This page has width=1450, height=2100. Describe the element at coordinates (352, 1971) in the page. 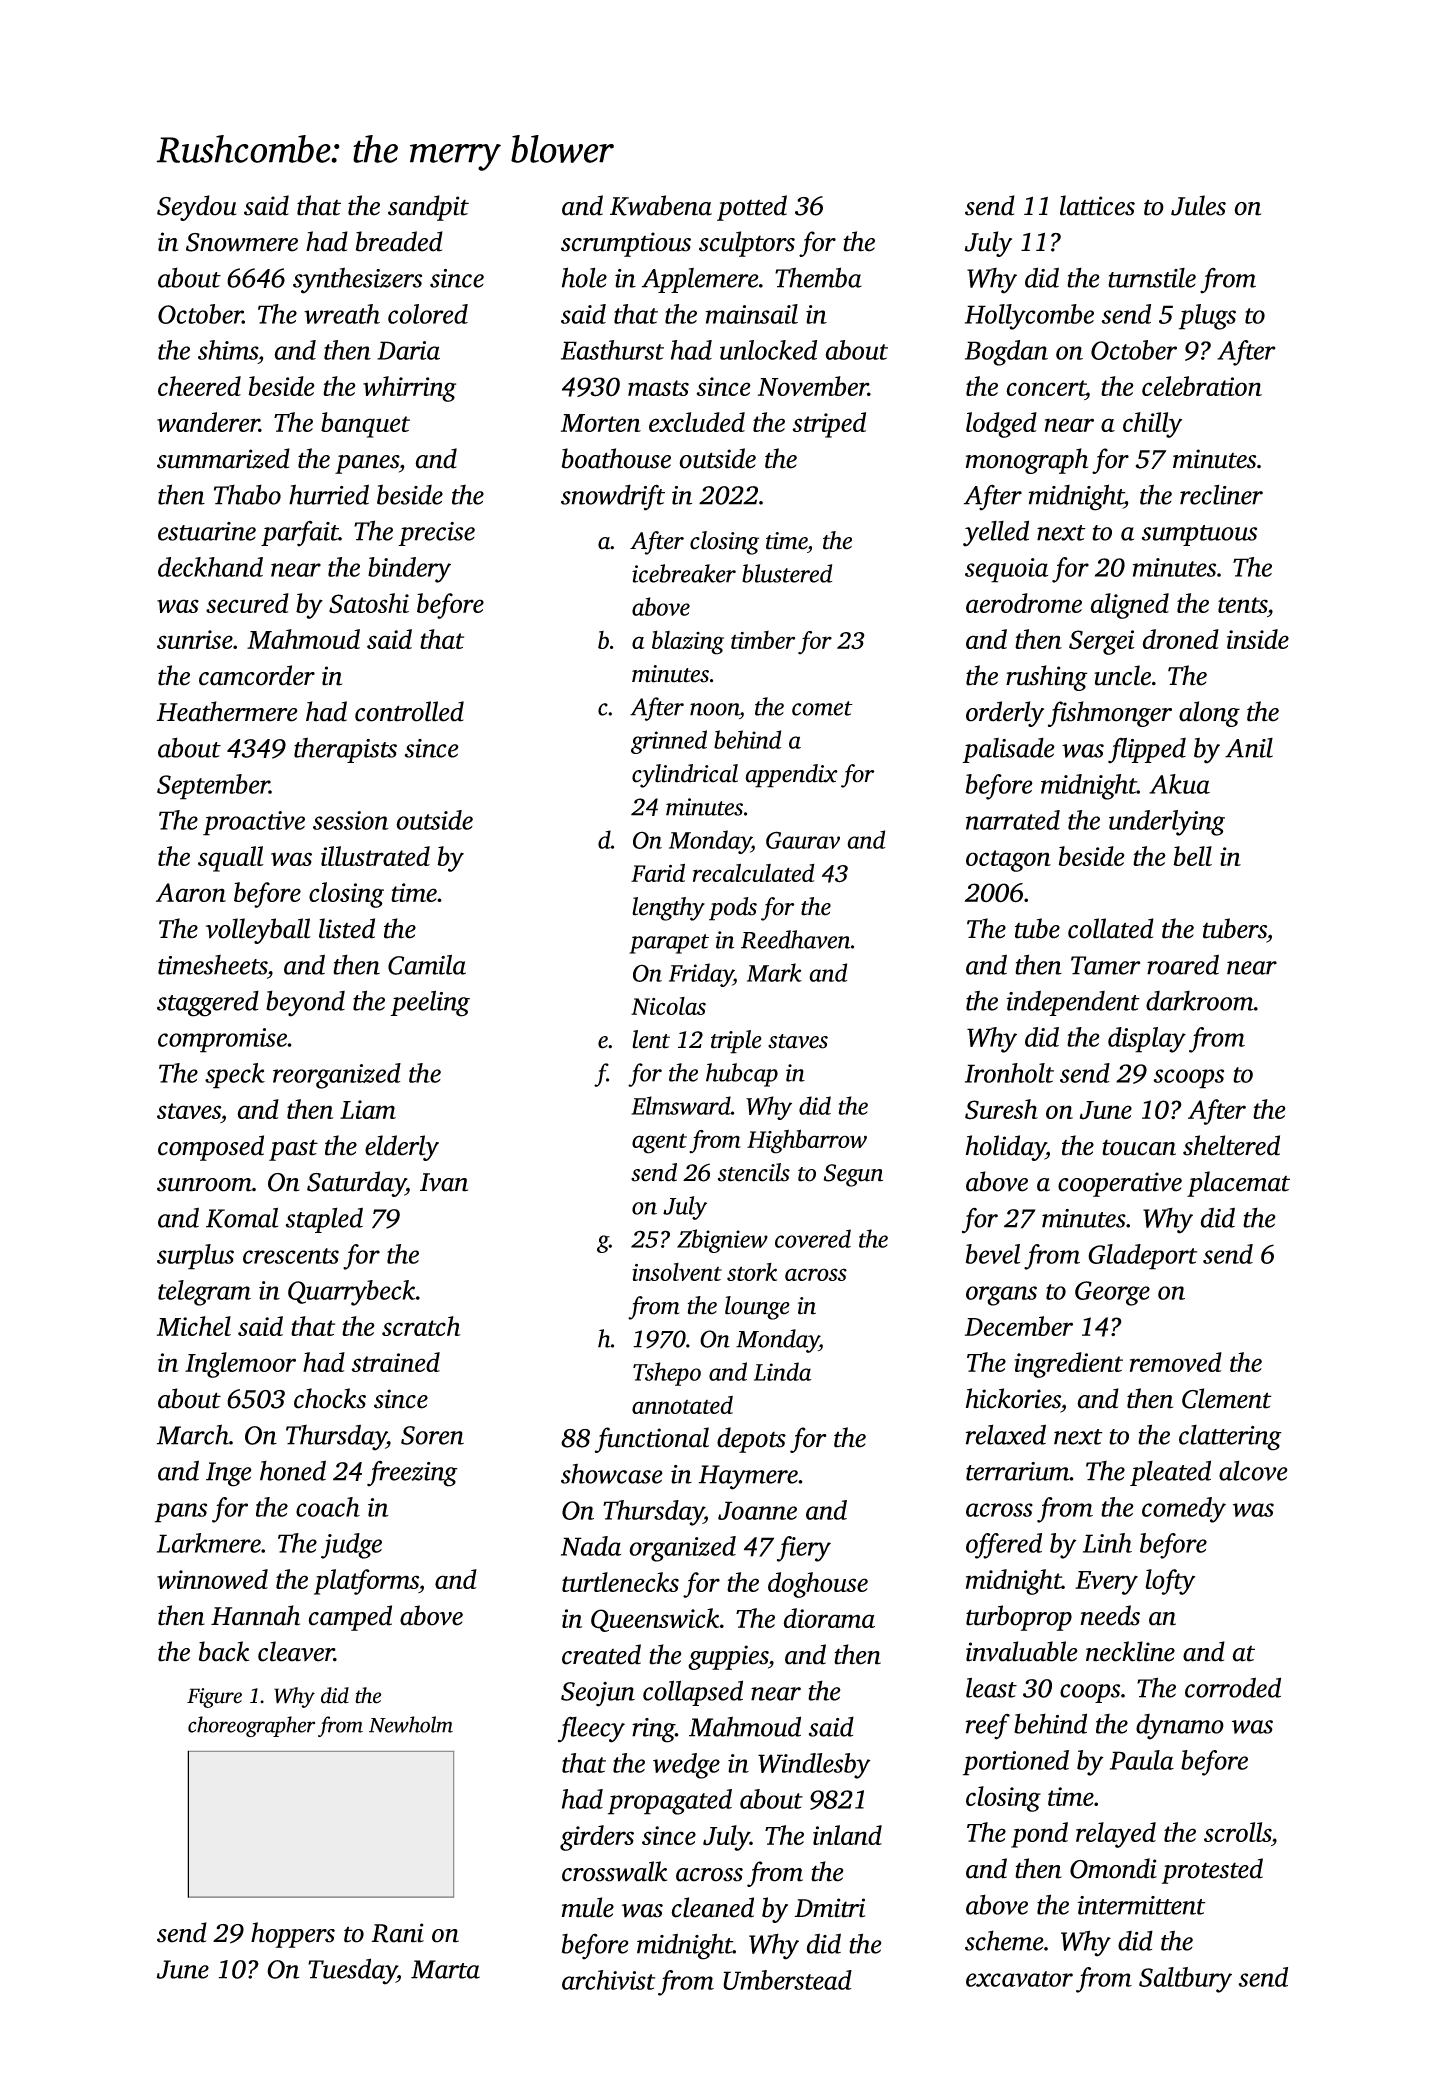

I see `Tuesday` at that location.
